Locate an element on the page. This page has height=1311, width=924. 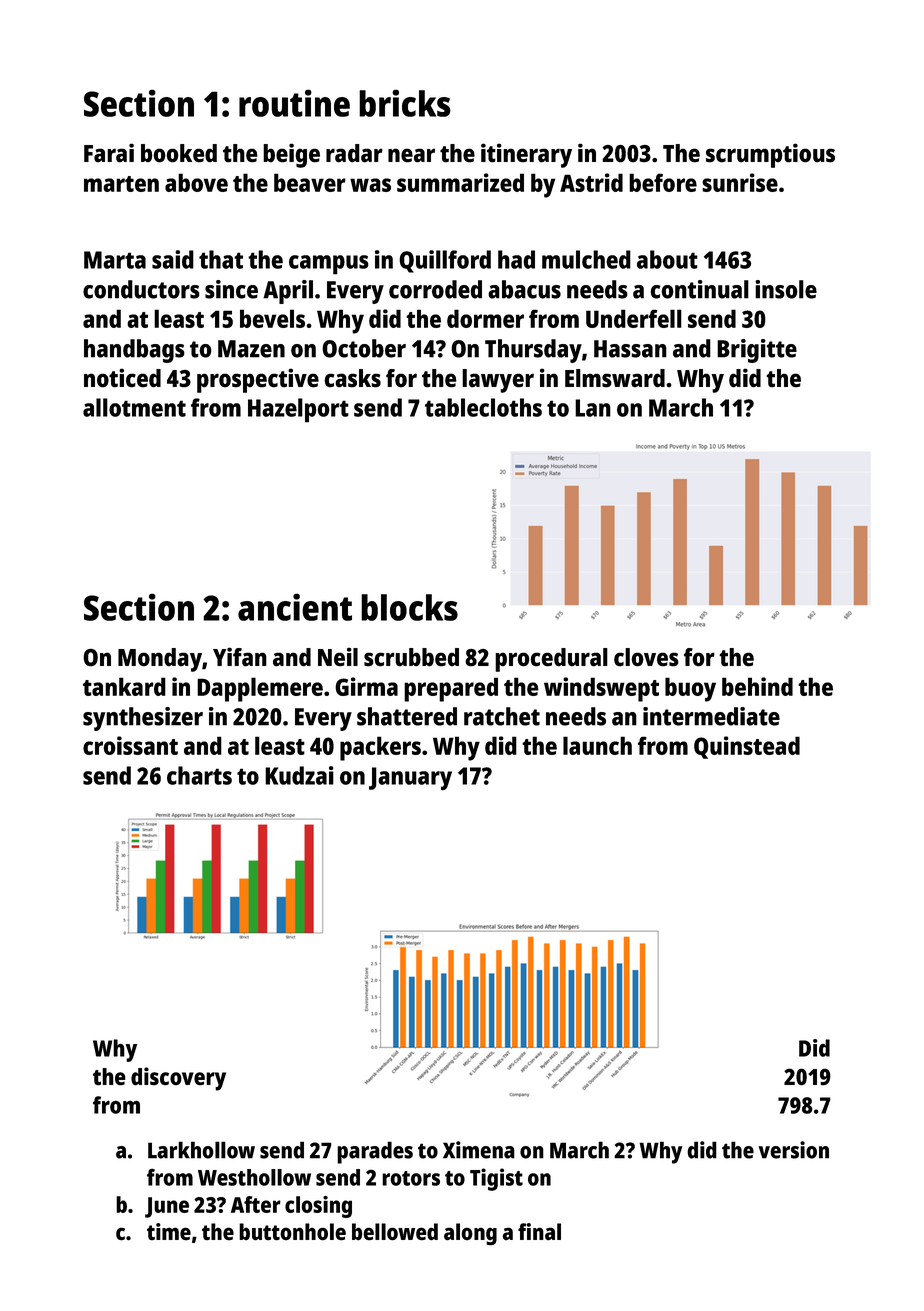
Quinstead is located at coordinates (747, 747).
